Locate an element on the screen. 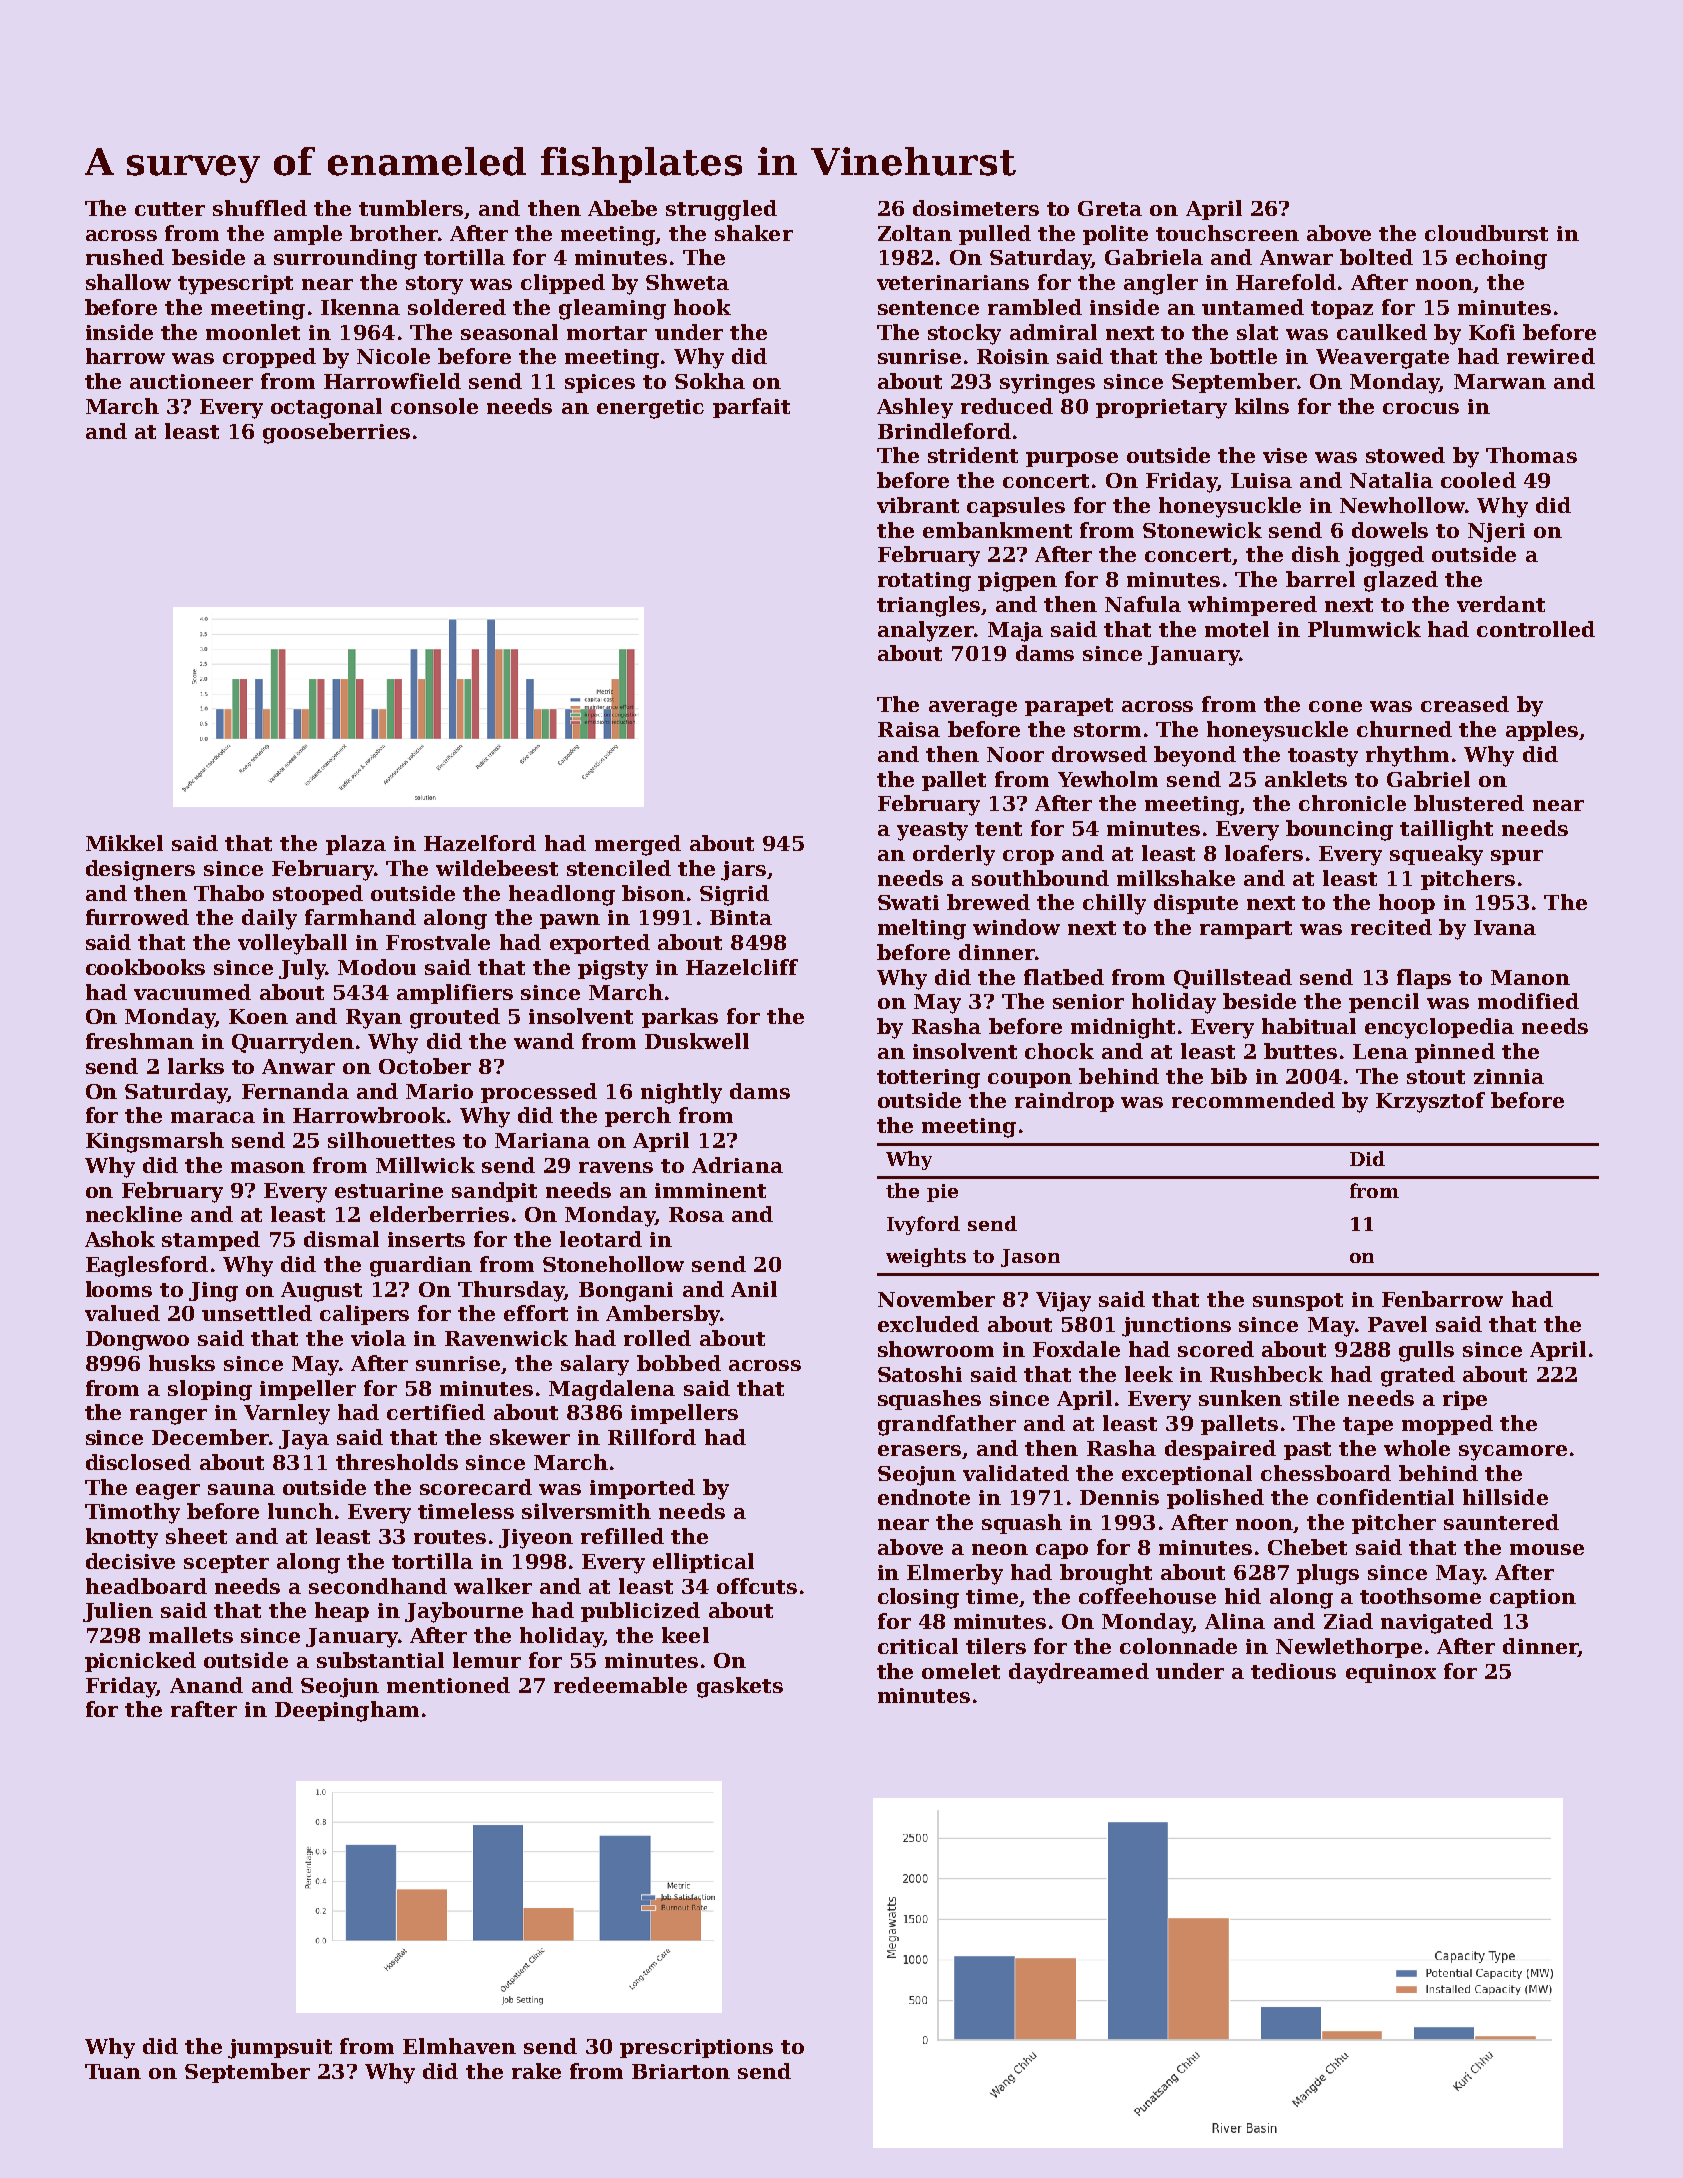 The height and width of the screenshot is (2178, 1683). touchscreen is located at coordinates (1227, 233).
